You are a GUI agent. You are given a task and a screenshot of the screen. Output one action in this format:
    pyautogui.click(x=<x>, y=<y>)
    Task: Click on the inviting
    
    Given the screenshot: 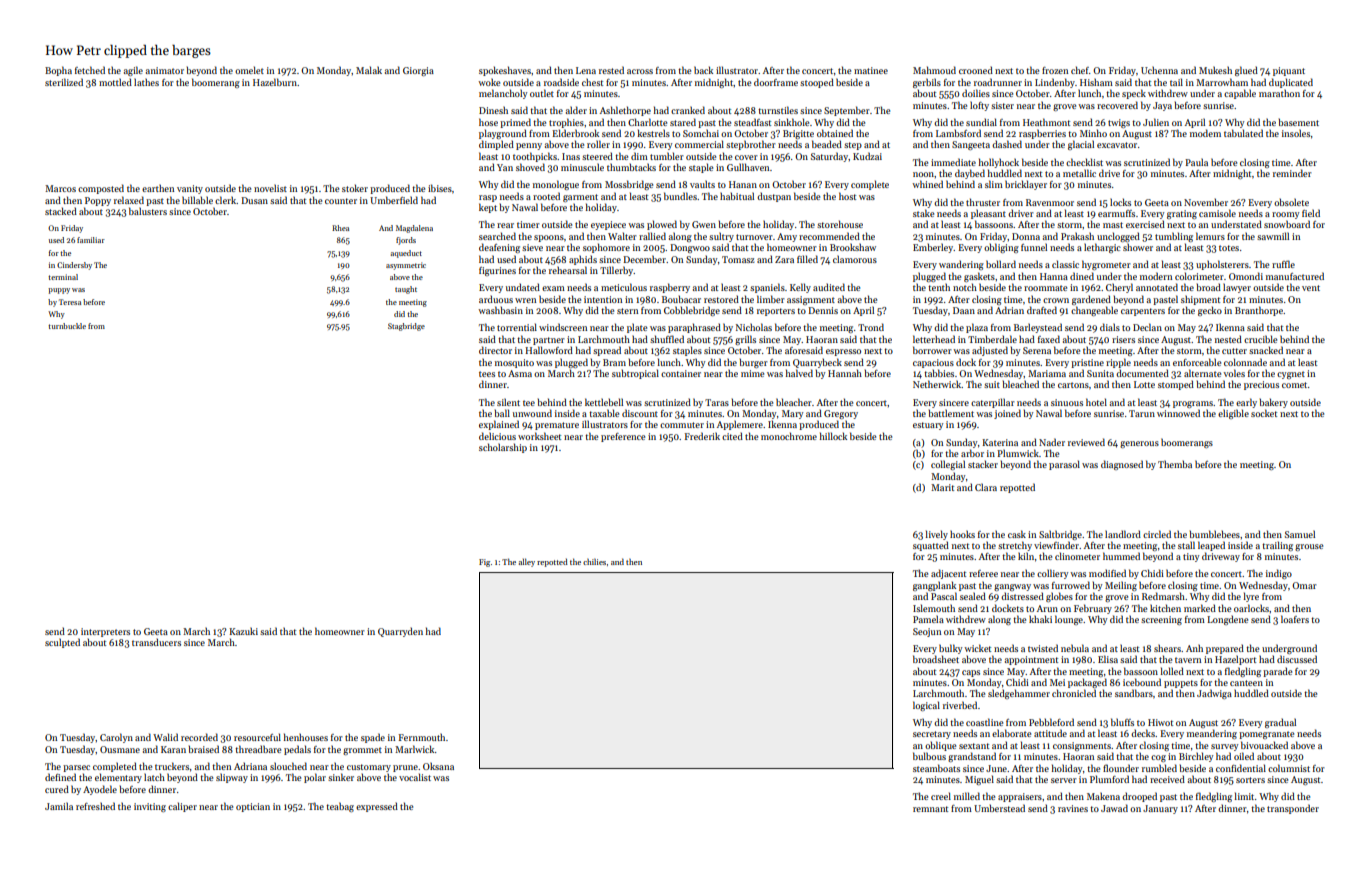 What is the action you would take?
    pyautogui.click(x=150, y=807)
